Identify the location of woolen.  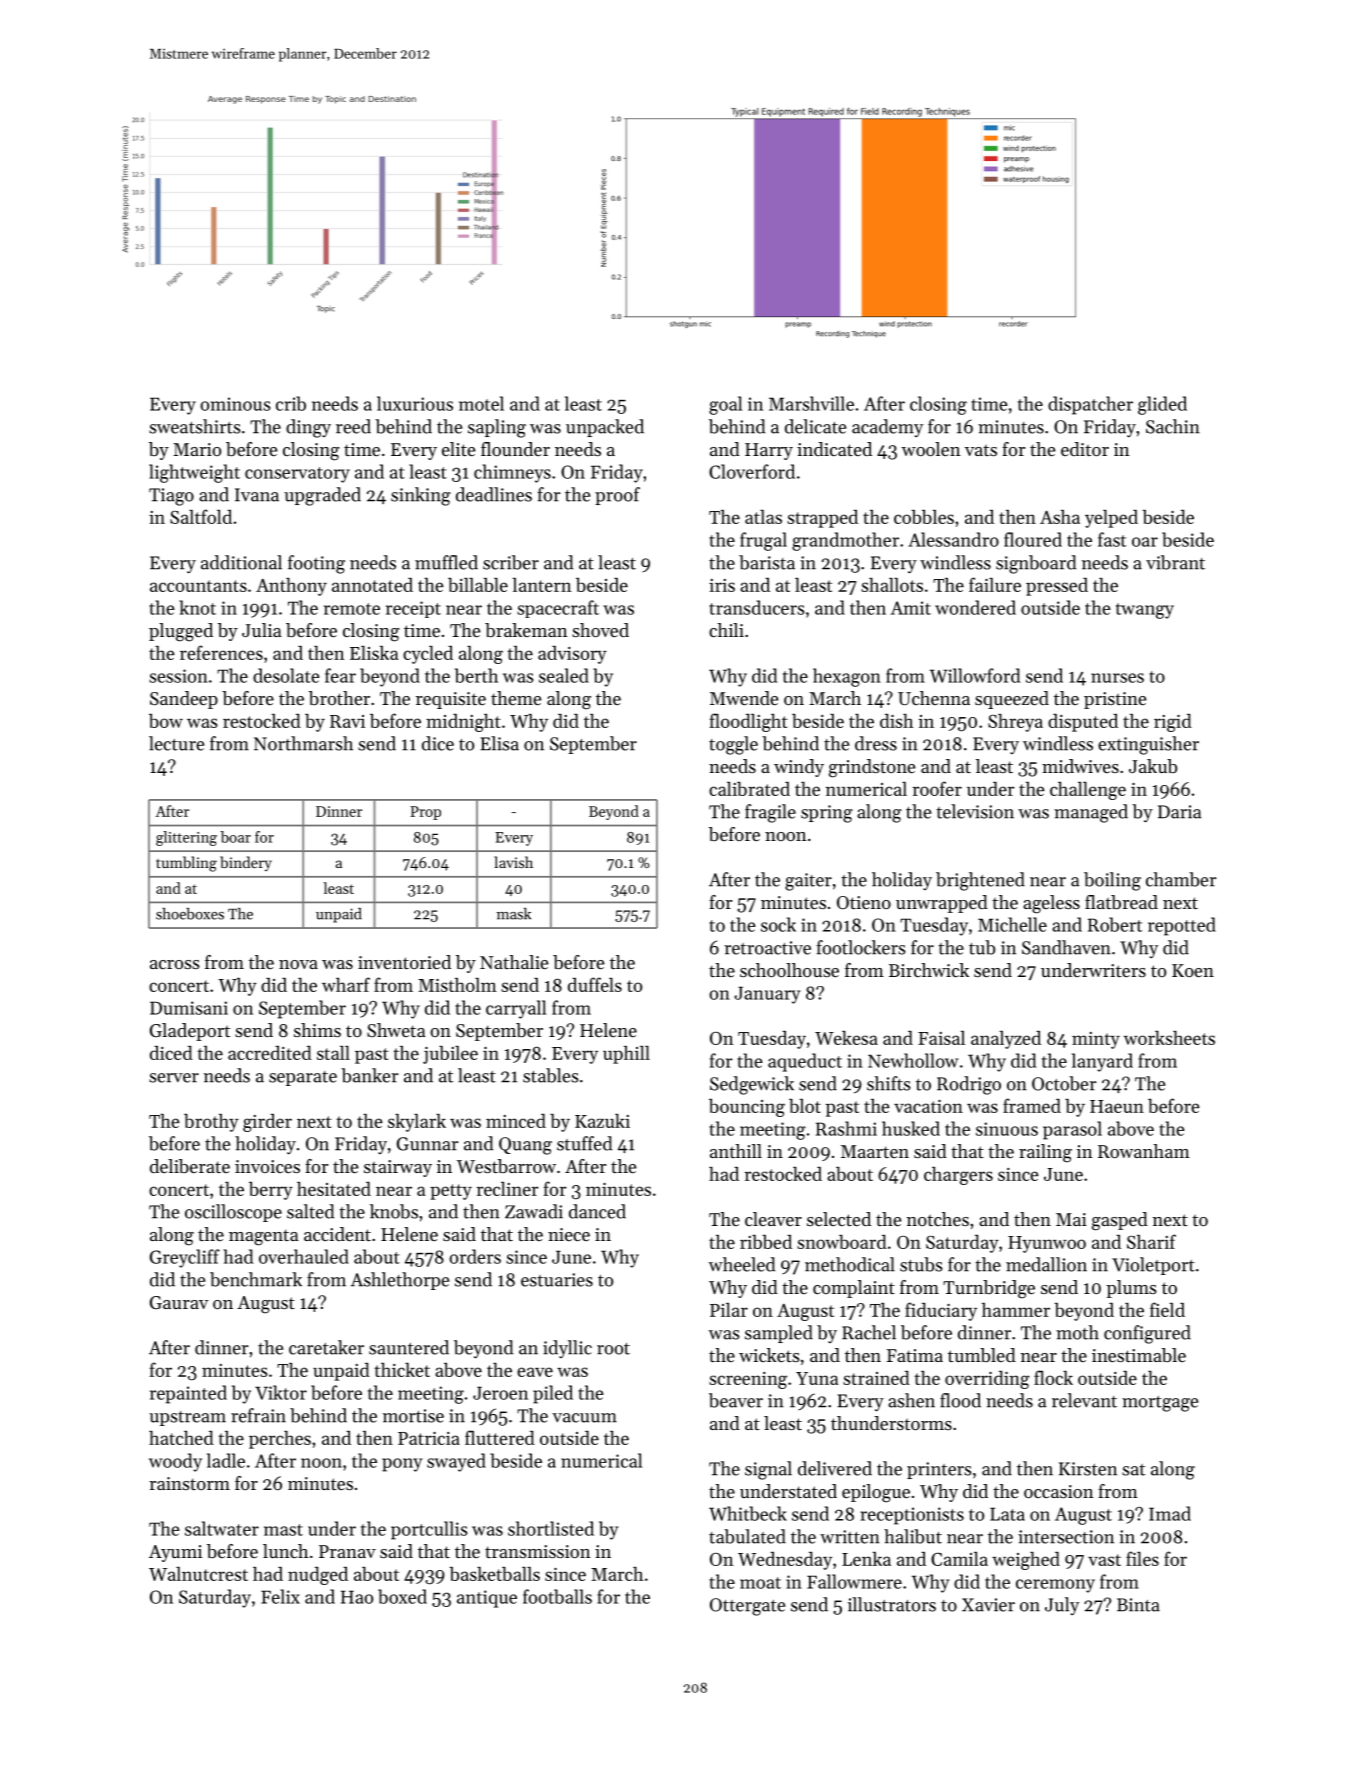
(931, 449).
